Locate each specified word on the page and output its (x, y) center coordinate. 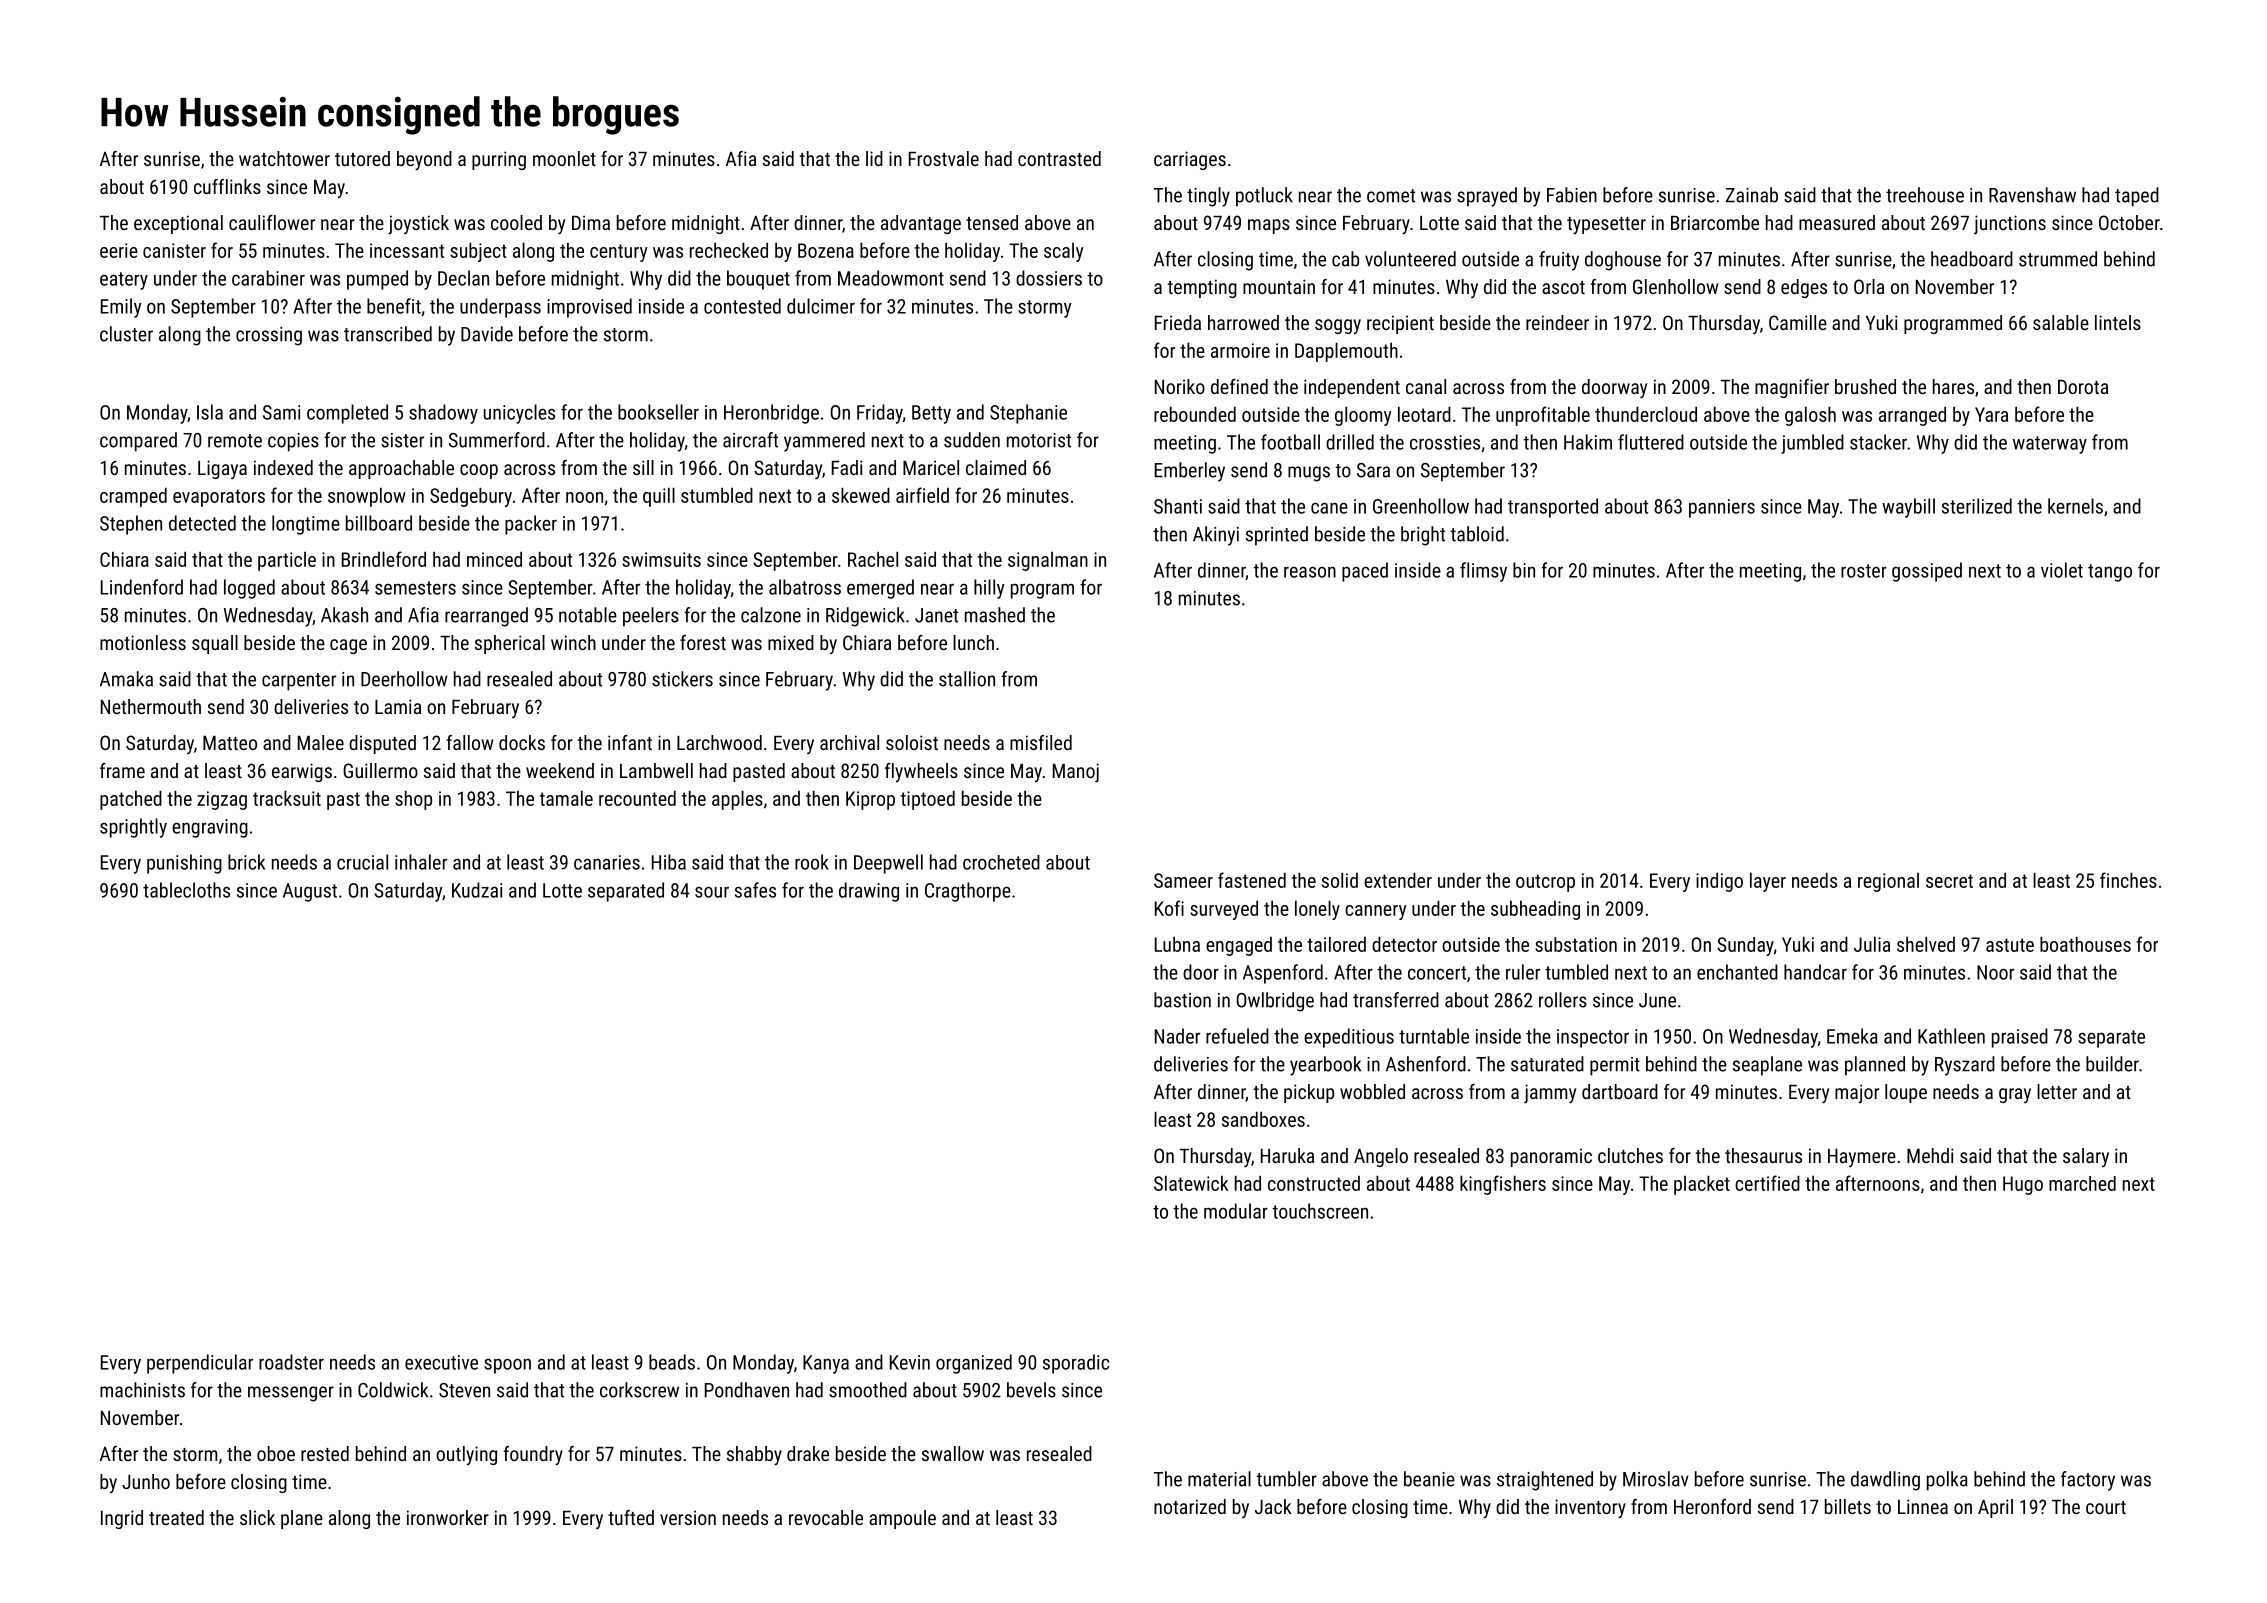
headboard (1972, 259)
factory (2088, 1481)
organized (974, 1364)
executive (441, 1362)
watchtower (284, 158)
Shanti (1178, 506)
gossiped (1927, 572)
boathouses (2085, 944)
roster (1864, 571)
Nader (1177, 1036)
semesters (415, 588)
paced (1365, 572)
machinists (142, 1390)
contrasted (1059, 158)
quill (659, 497)
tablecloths (186, 890)
